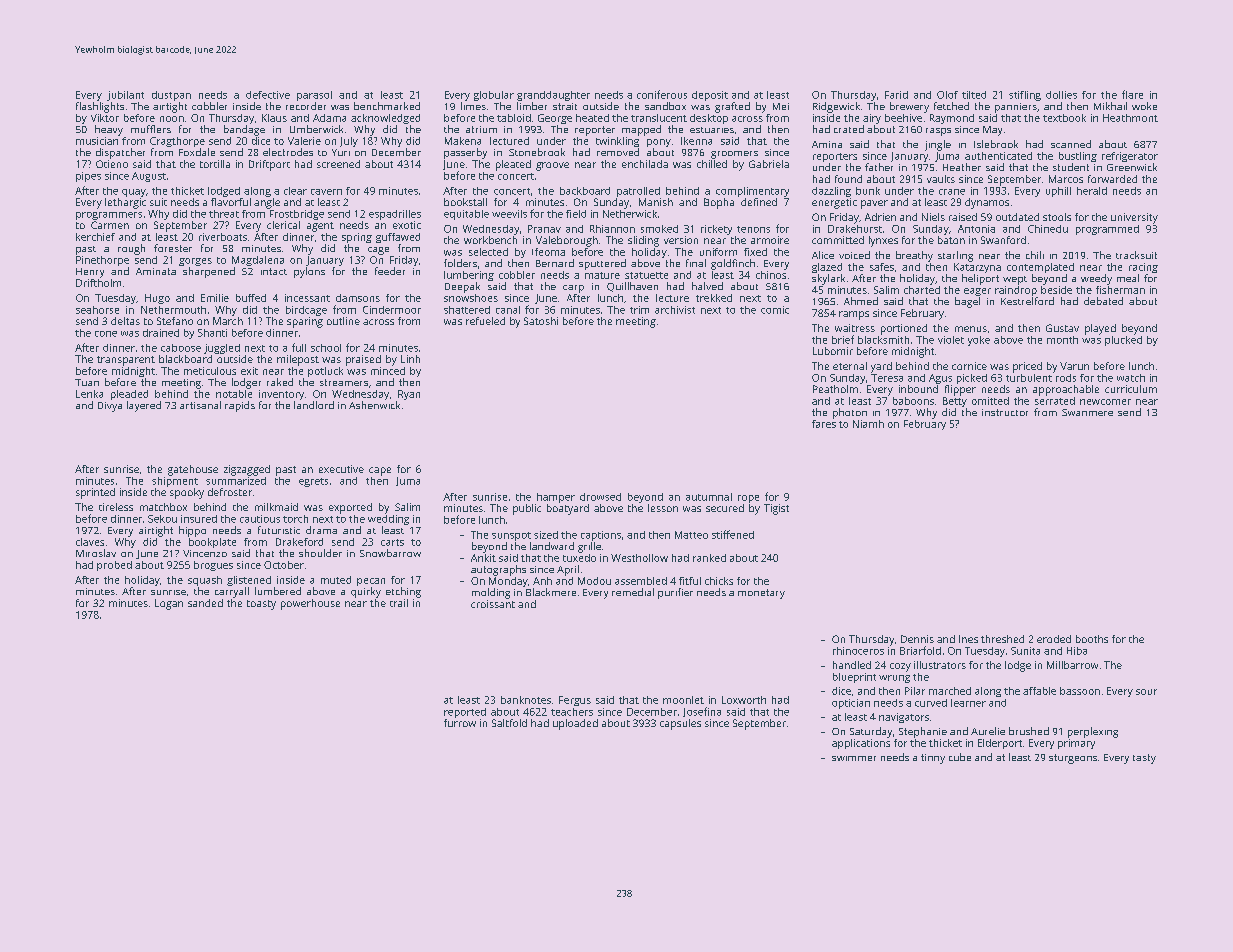 The height and width of the document is (952, 1233). What do you see at coordinates (409, 395) in the document?
I see `Ryan` at bounding box center [409, 395].
